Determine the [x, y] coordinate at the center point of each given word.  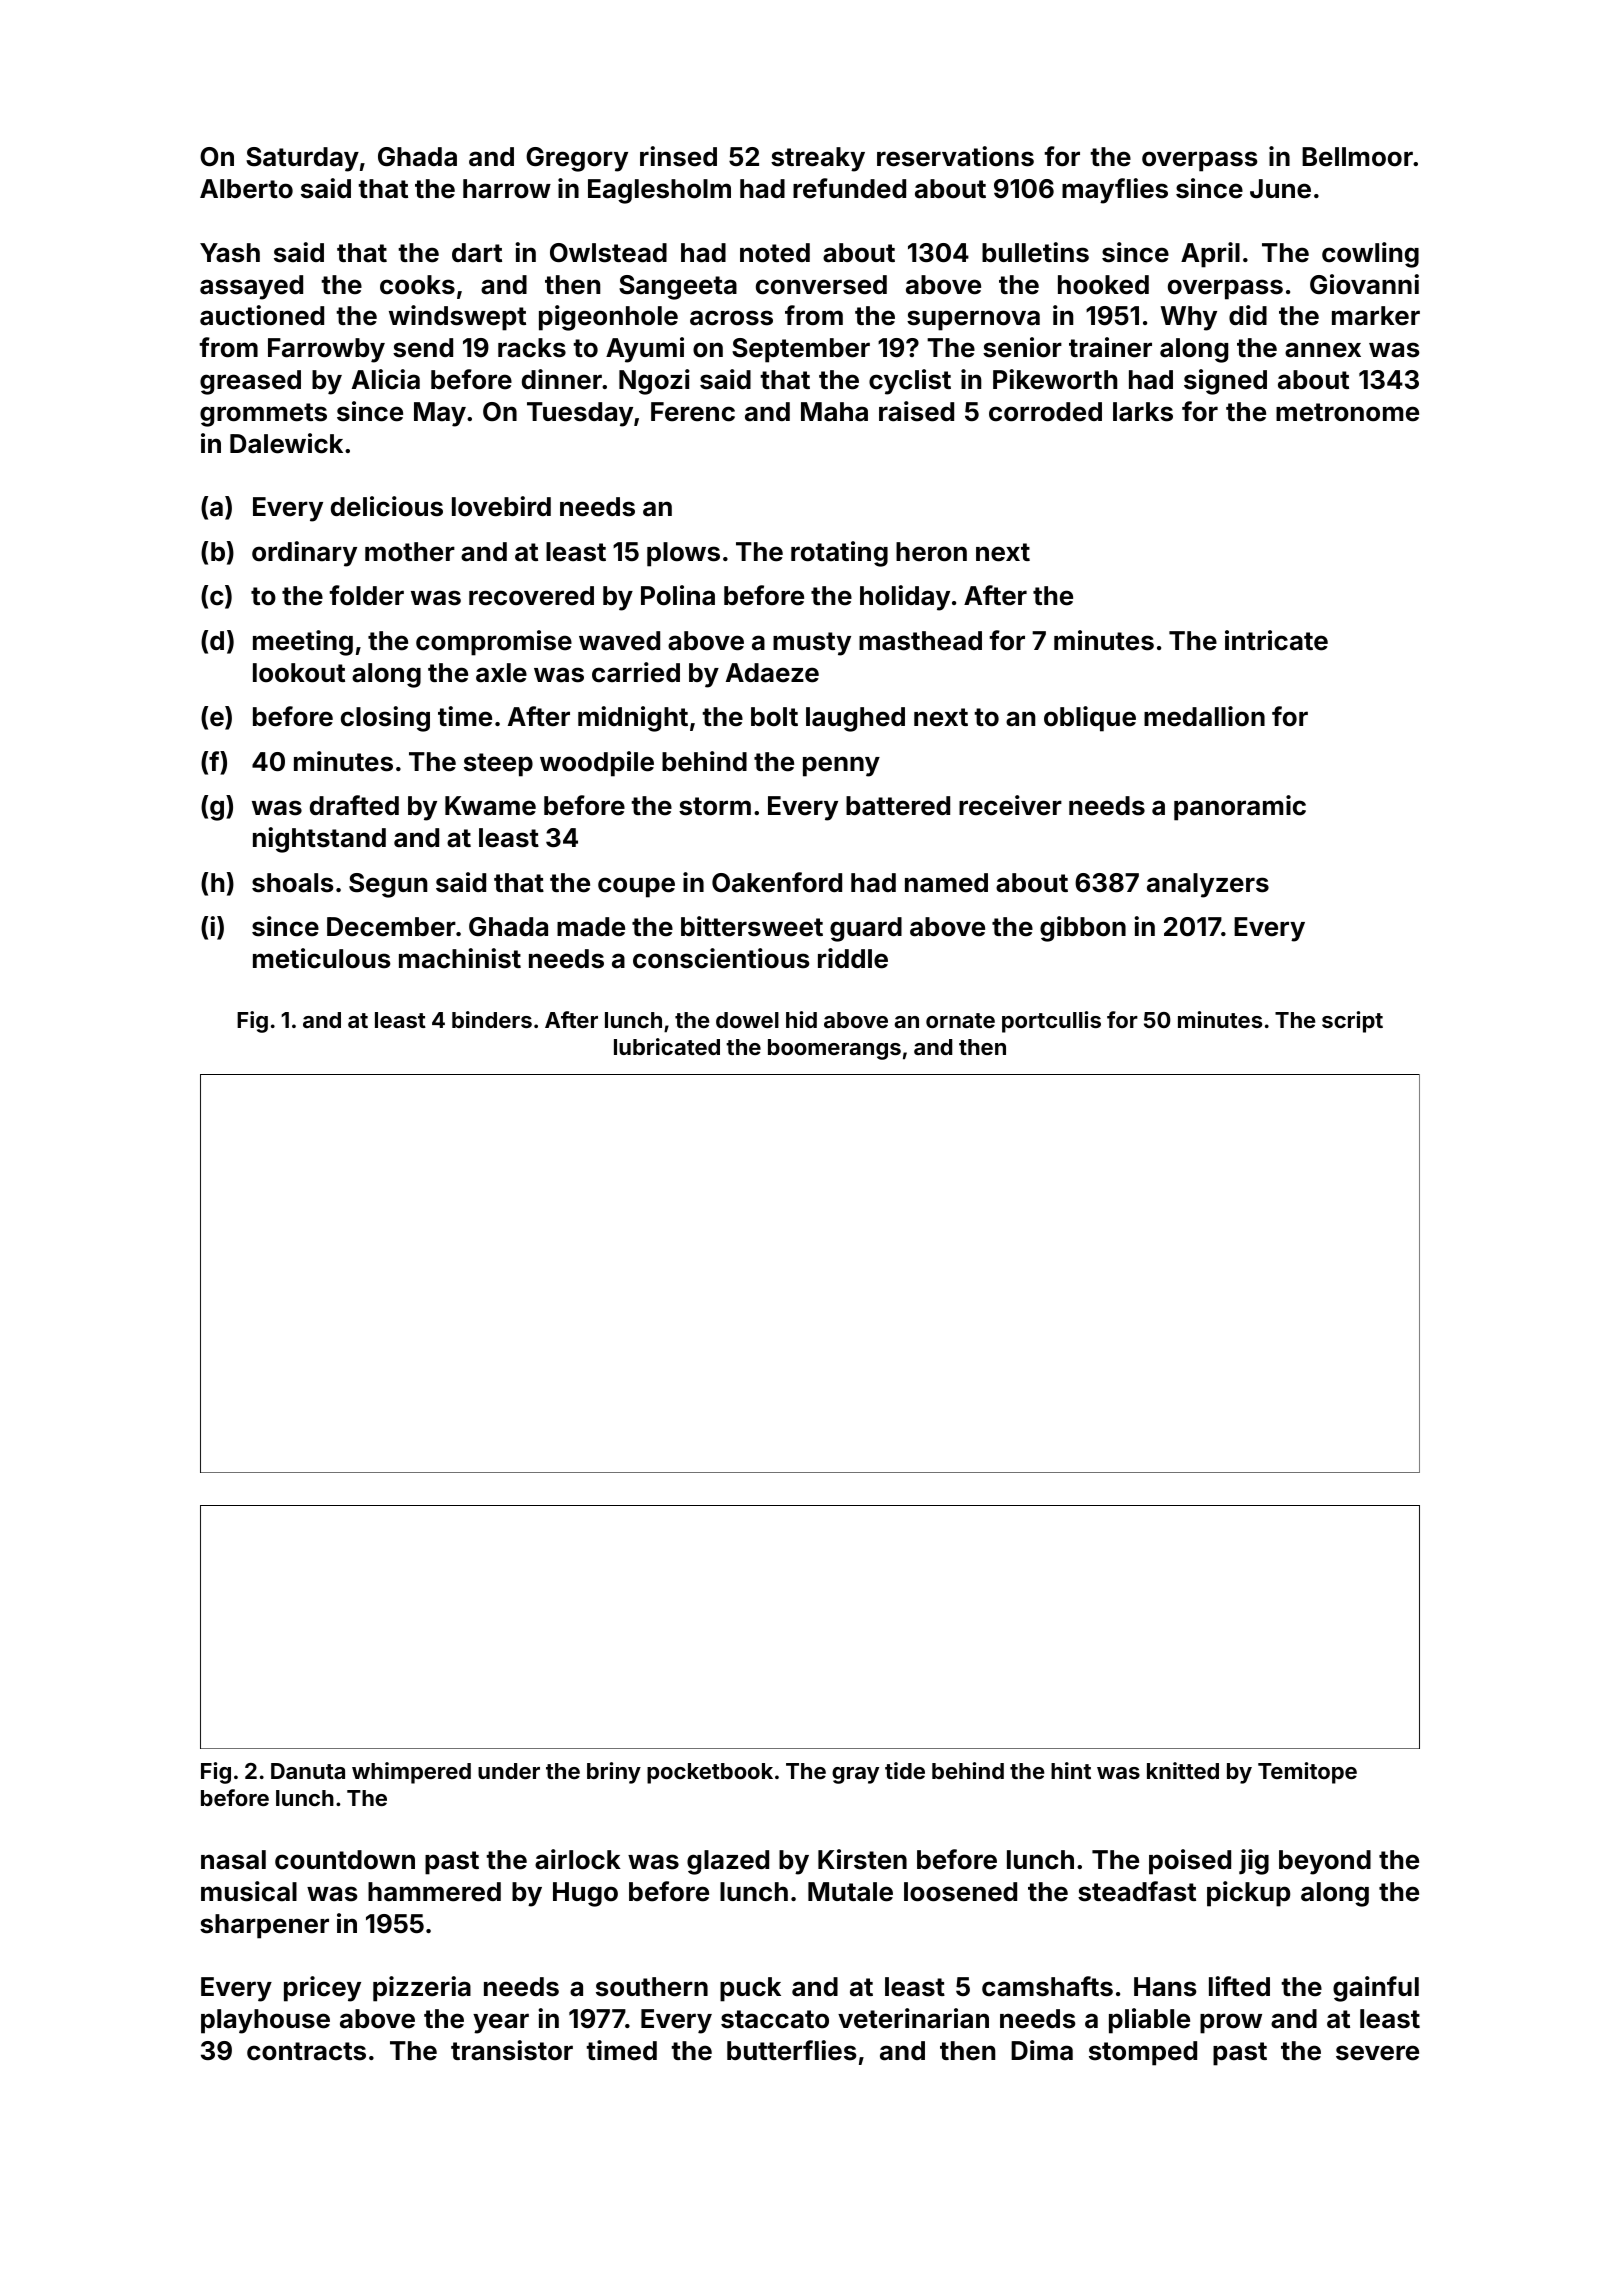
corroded [1045, 412]
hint [1071, 1770]
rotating [839, 554]
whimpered [411, 1773]
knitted [1183, 1770]
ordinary [304, 554]
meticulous [322, 958]
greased [250, 382]
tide [905, 1770]
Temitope [1307, 1773]
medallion [1204, 716]
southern [652, 1987]
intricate [1276, 640]
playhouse [265, 2021]
